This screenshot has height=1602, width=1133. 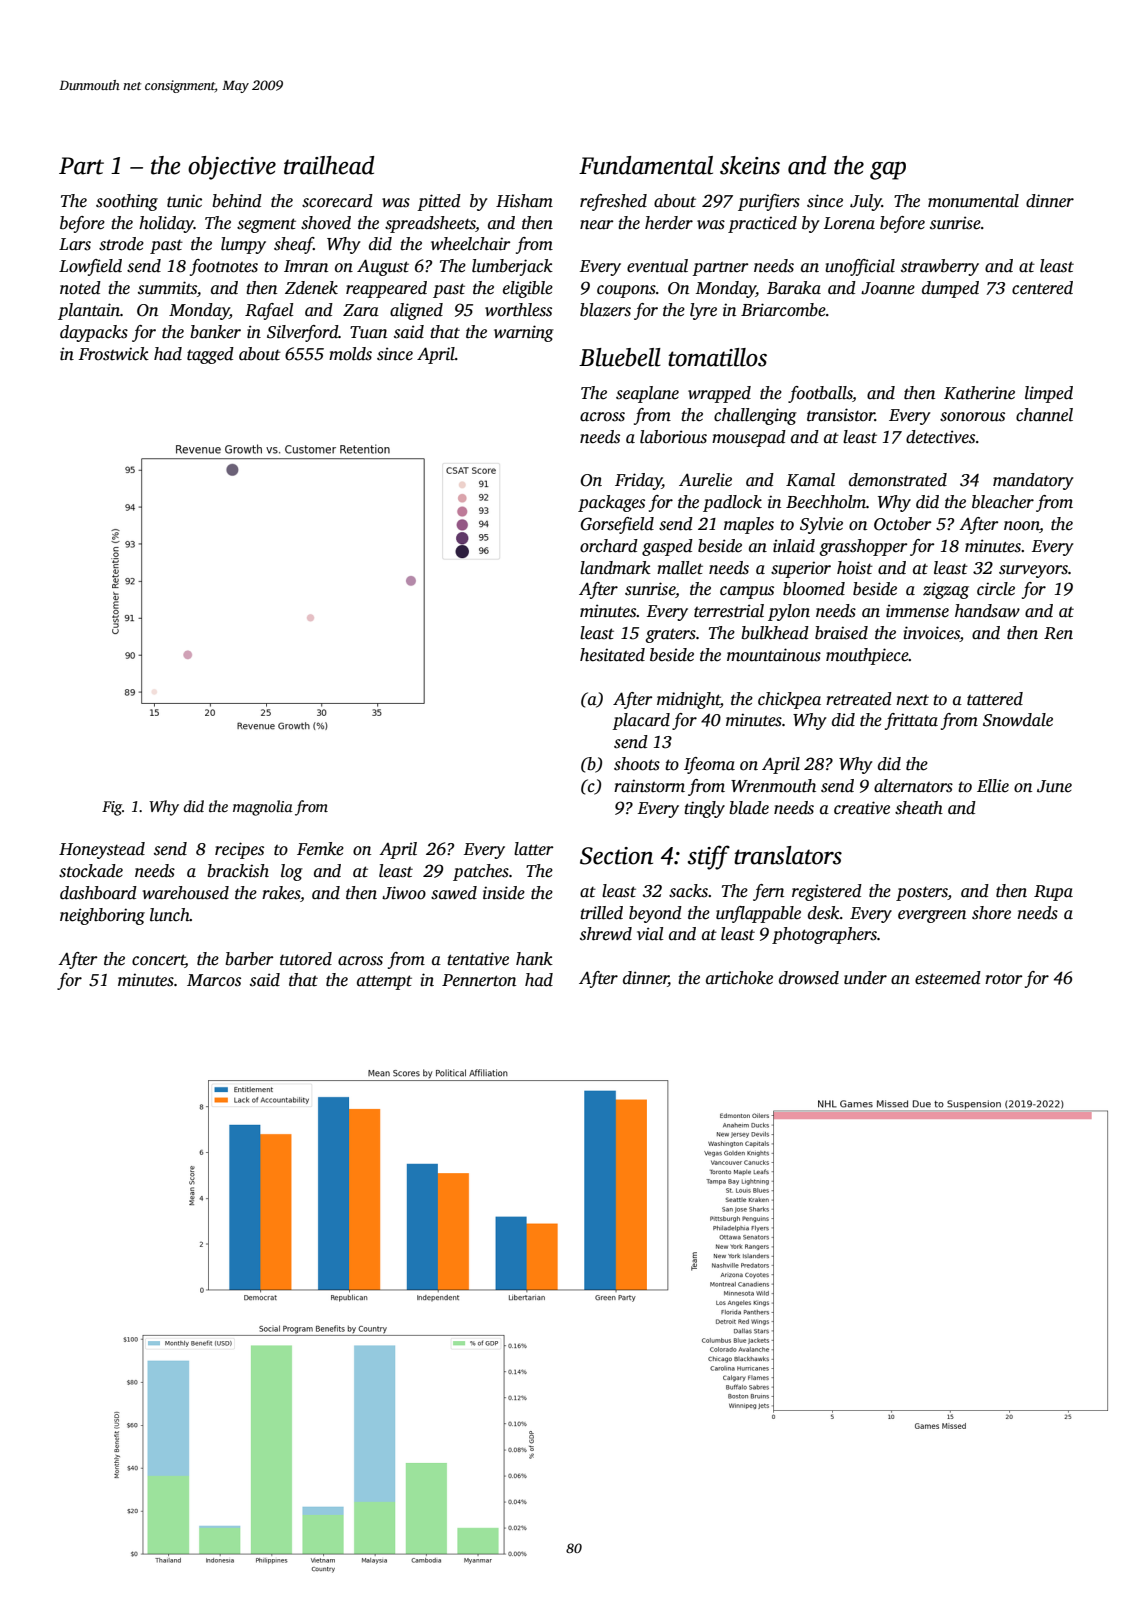 I want to click on Rupa, so click(x=1053, y=893).
